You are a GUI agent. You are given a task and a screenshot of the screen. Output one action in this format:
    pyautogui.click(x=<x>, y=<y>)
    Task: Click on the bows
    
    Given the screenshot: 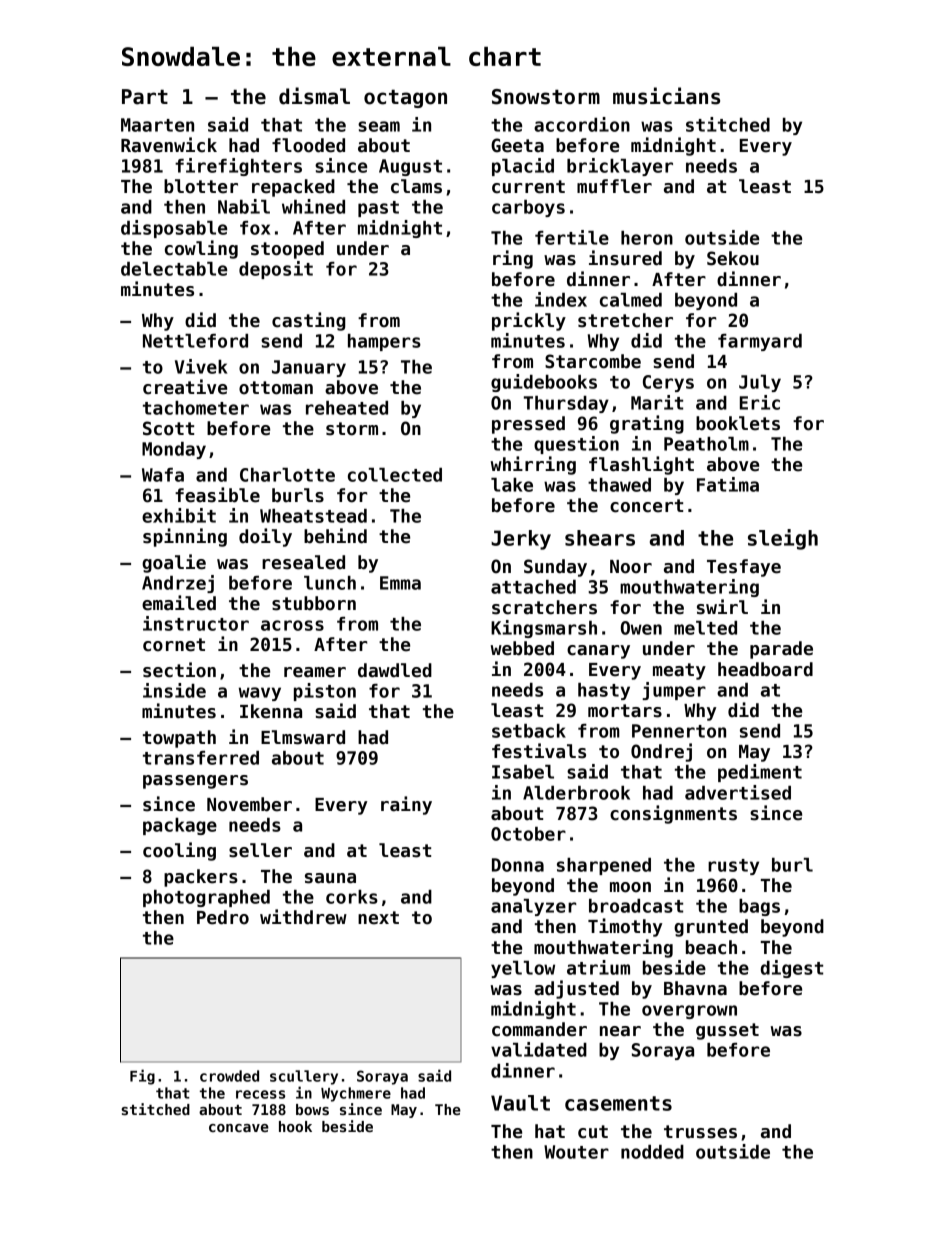 What is the action you would take?
    pyautogui.click(x=312, y=1109)
